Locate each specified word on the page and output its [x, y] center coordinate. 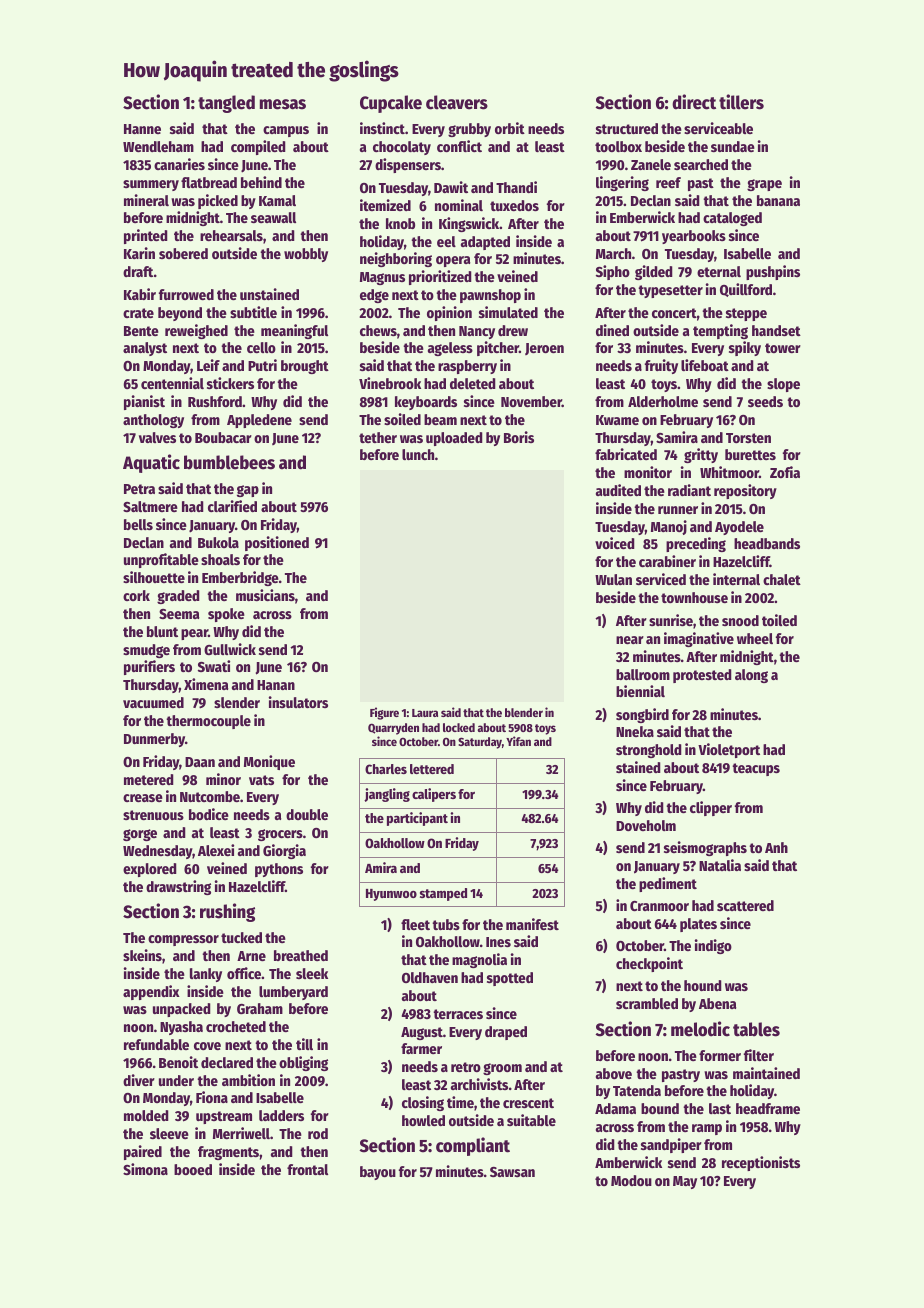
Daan [200, 762]
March [613, 253]
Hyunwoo [391, 895]
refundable [156, 1044]
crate [138, 313]
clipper [711, 808]
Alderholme [663, 401]
